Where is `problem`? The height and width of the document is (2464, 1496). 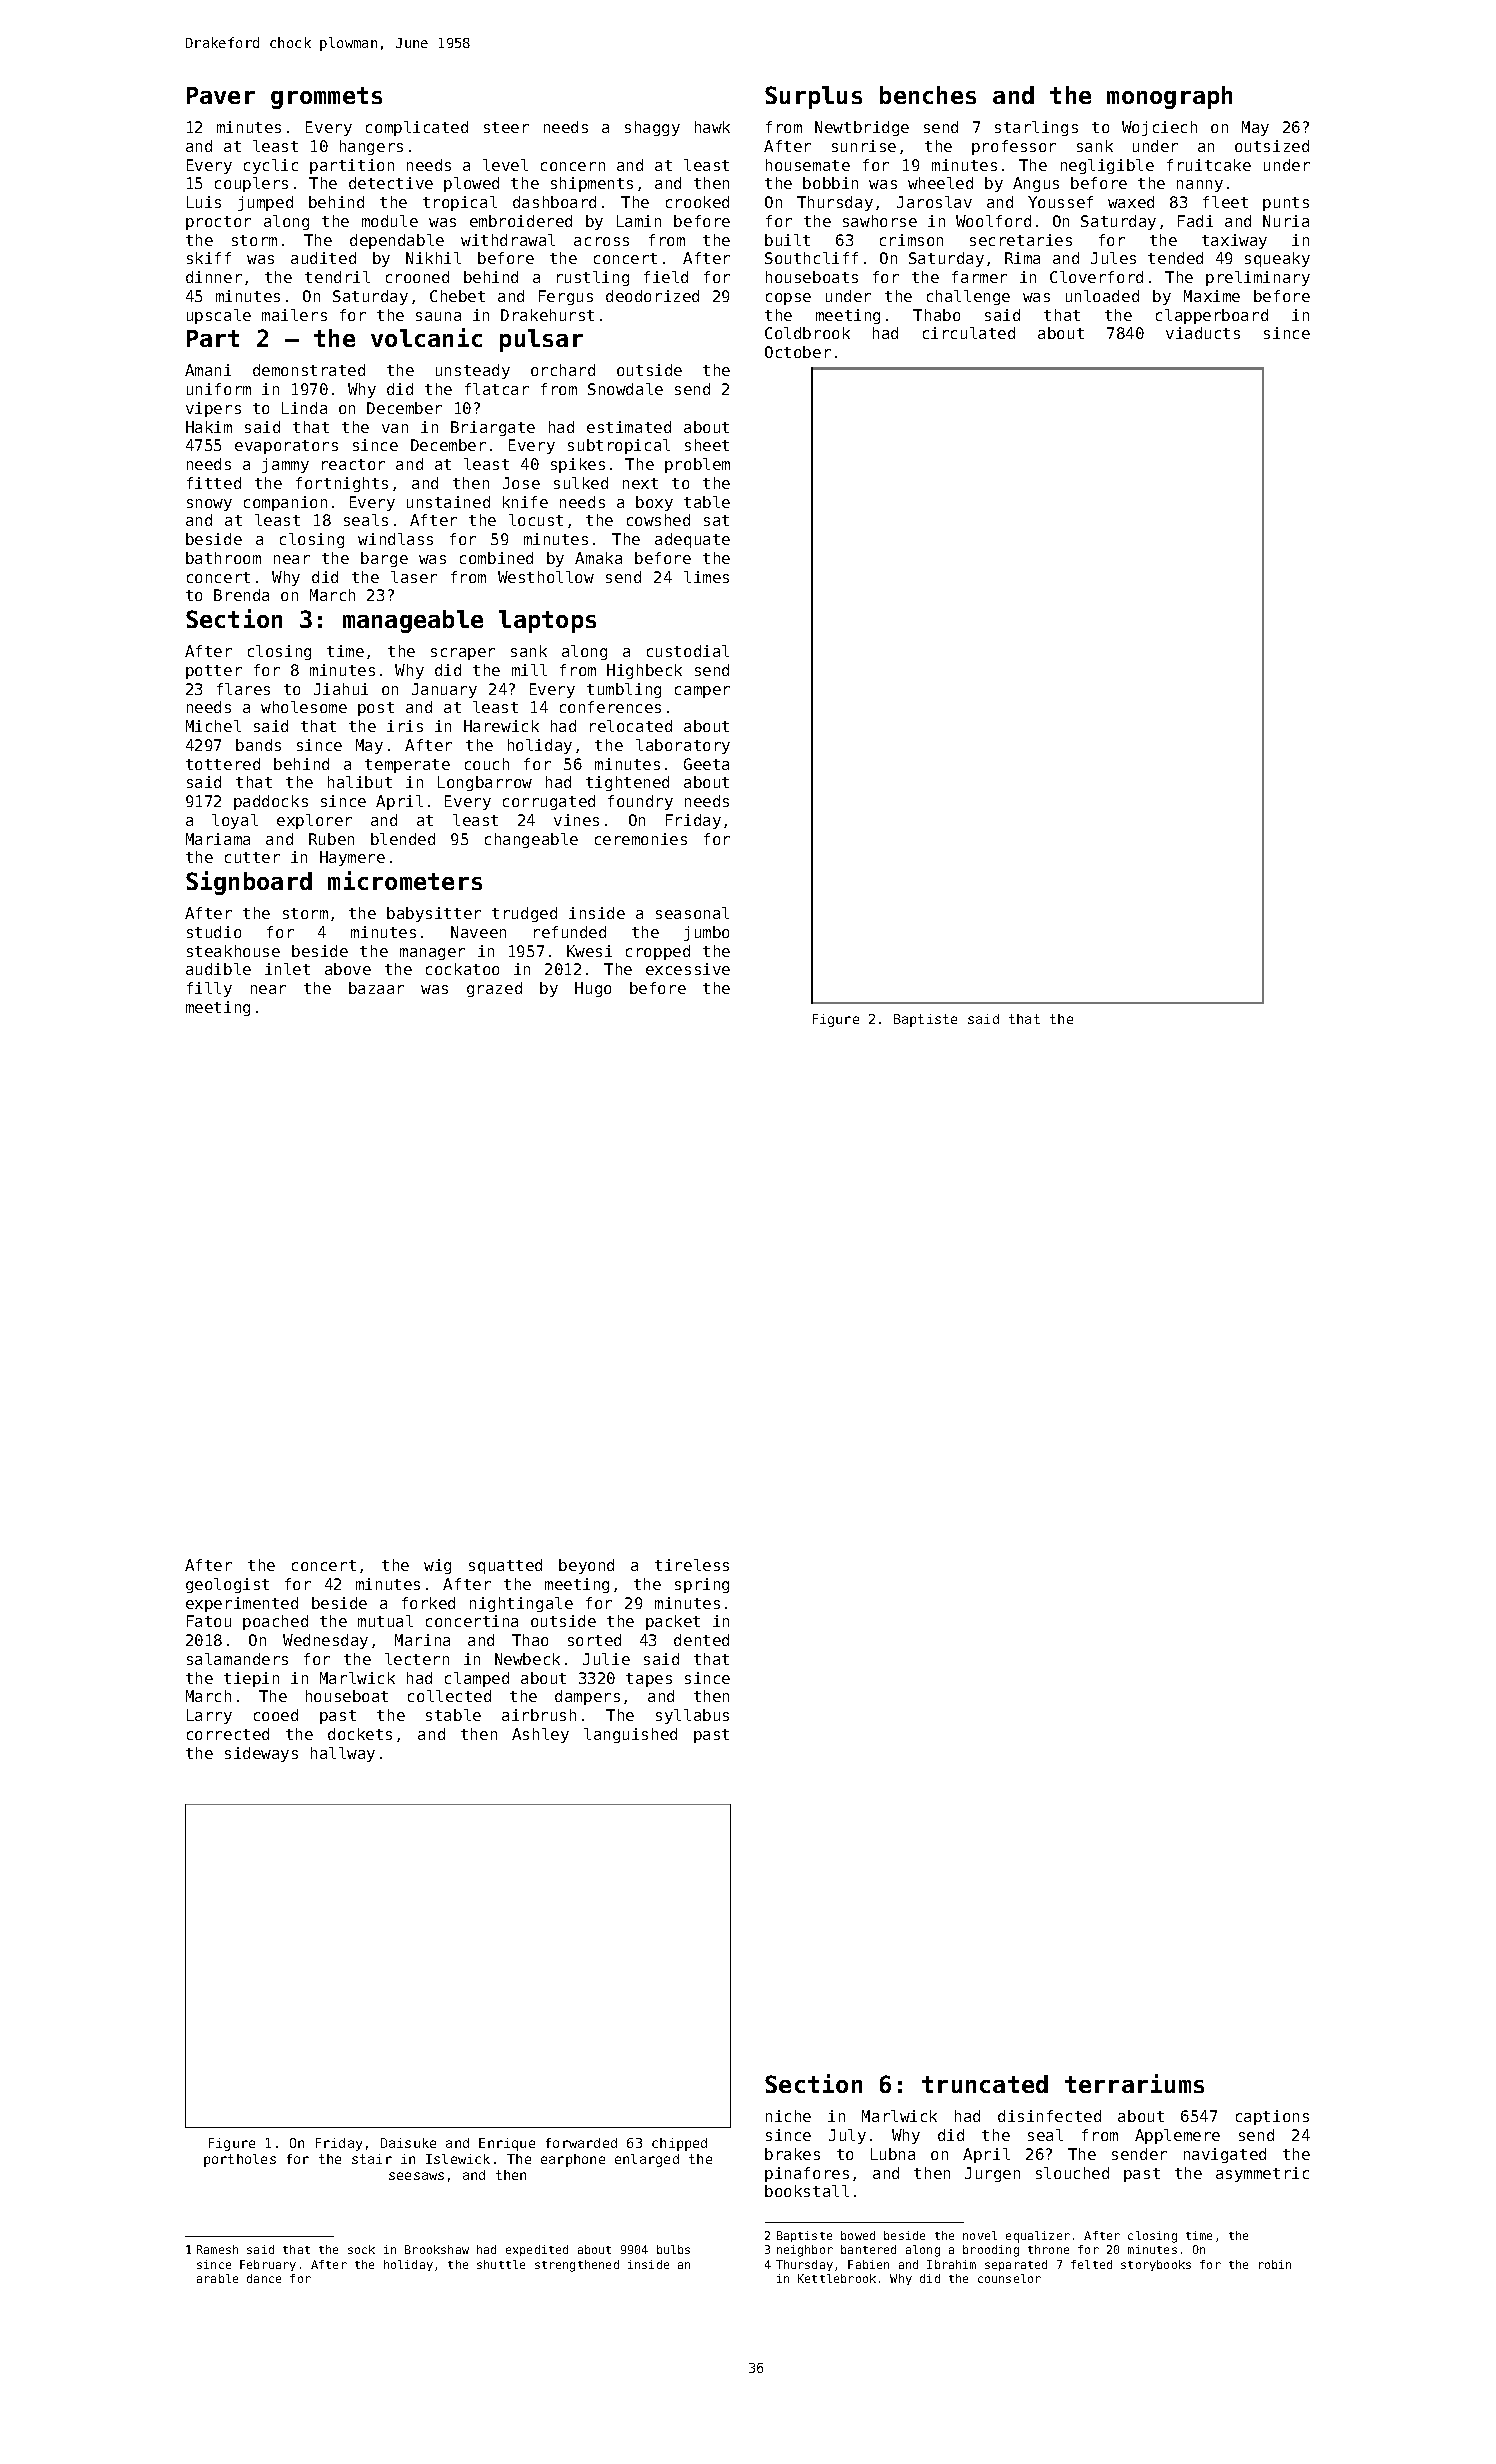 problem is located at coordinates (697, 465).
